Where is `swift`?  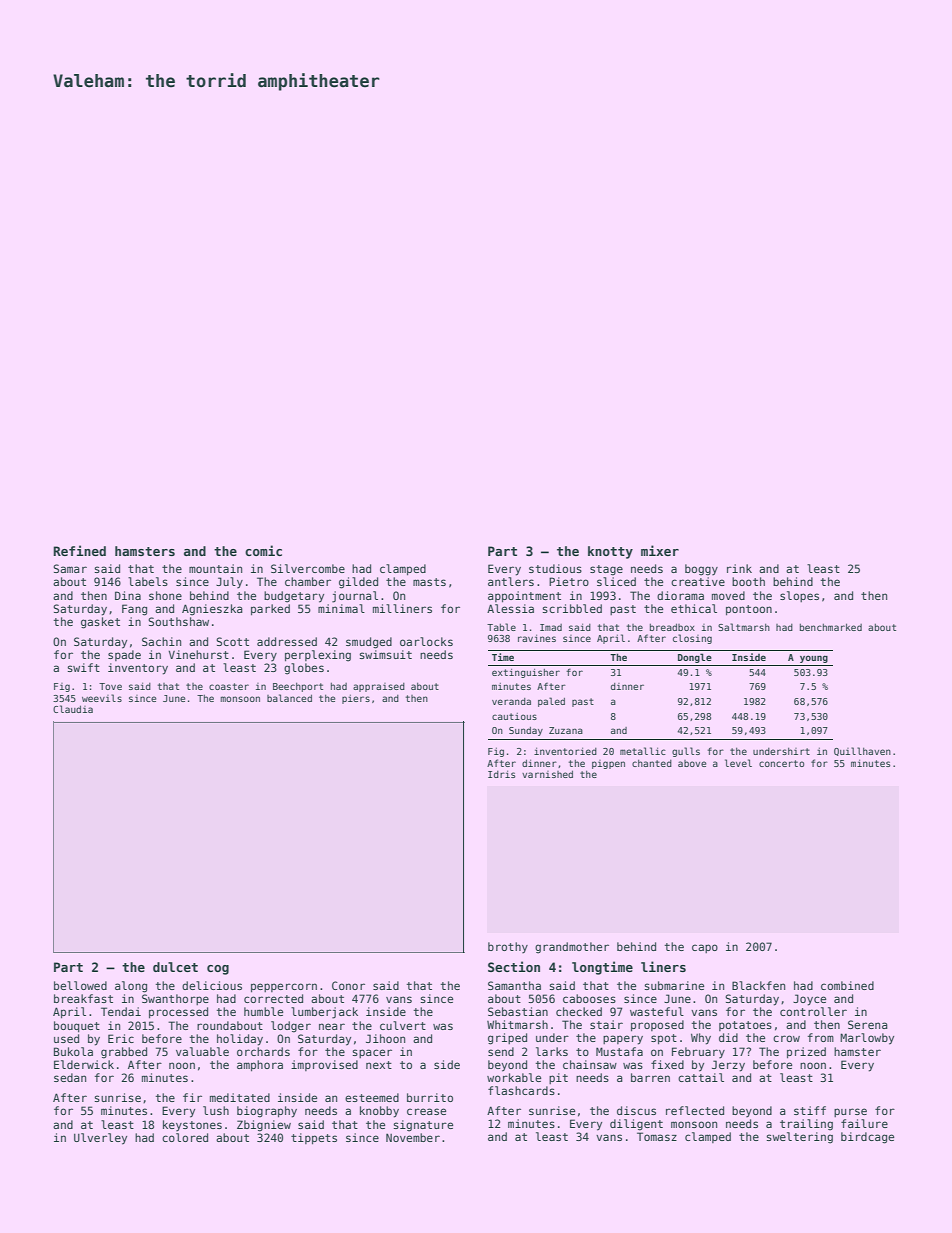
swift is located at coordinates (84, 667).
